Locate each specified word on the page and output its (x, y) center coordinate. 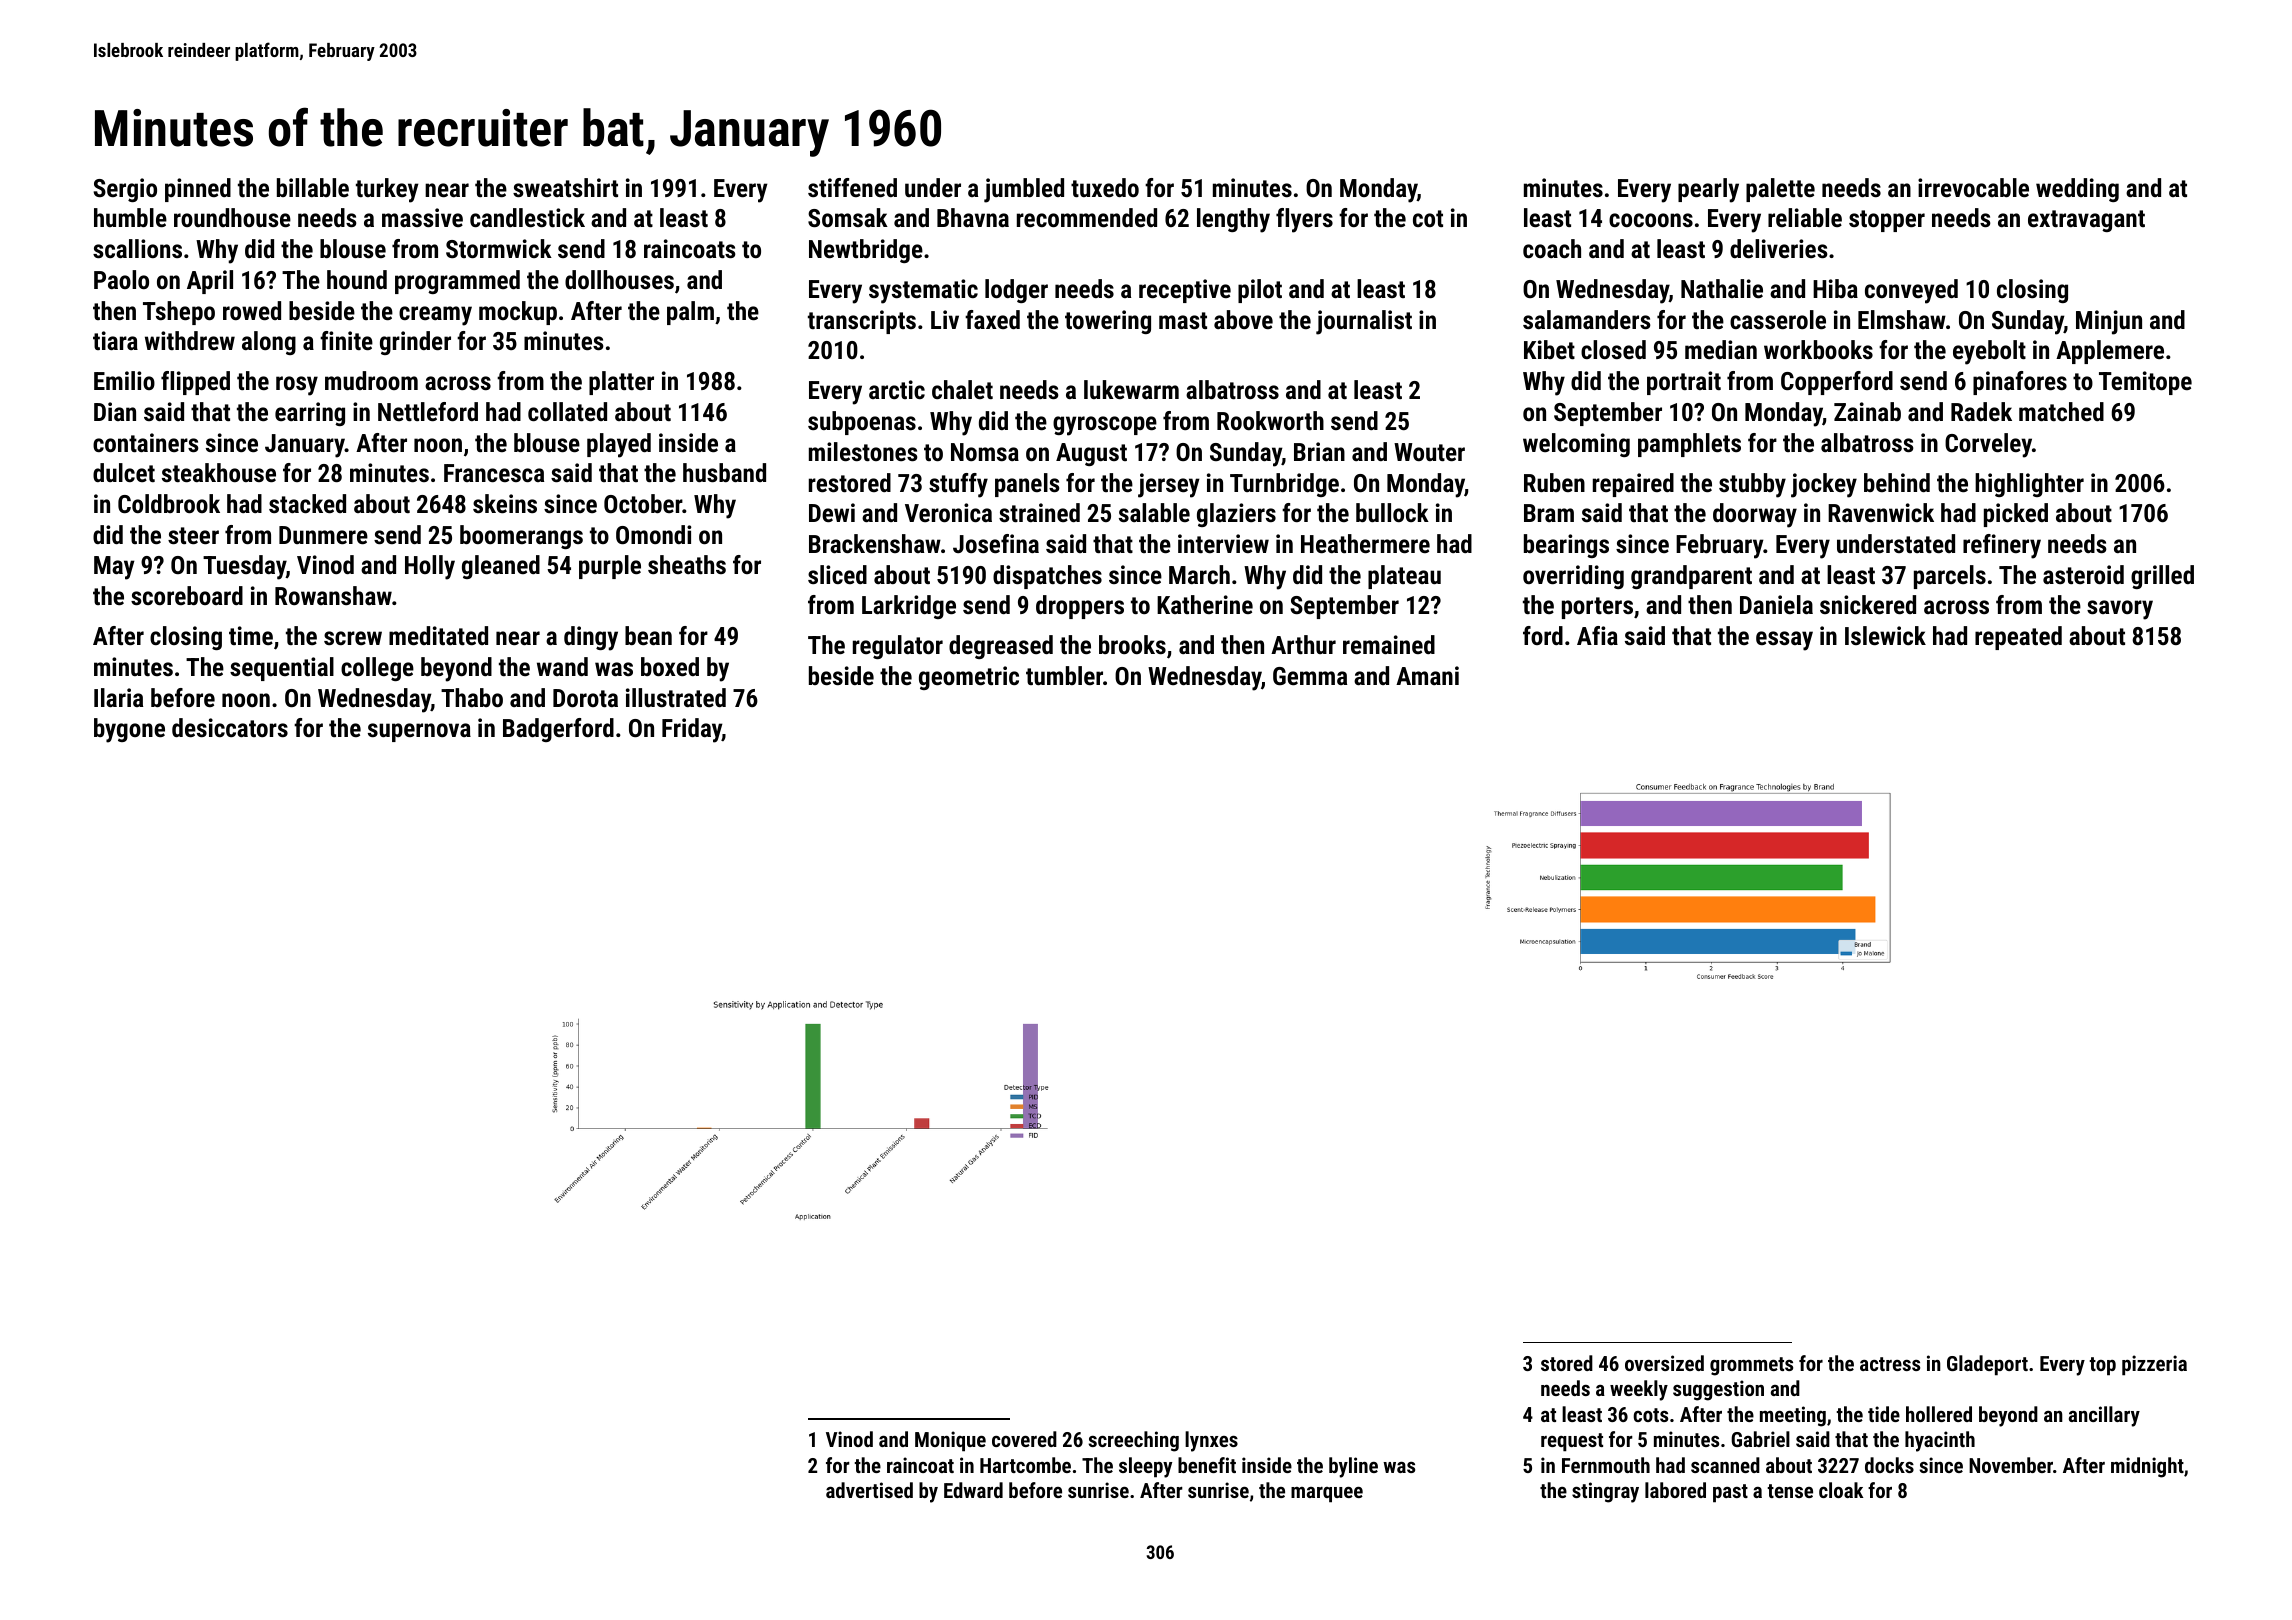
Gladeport (1987, 1365)
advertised (869, 1490)
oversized (1664, 1363)
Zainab (1867, 411)
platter (621, 383)
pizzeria (2154, 1365)
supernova (419, 732)
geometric (969, 678)
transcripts (862, 322)
